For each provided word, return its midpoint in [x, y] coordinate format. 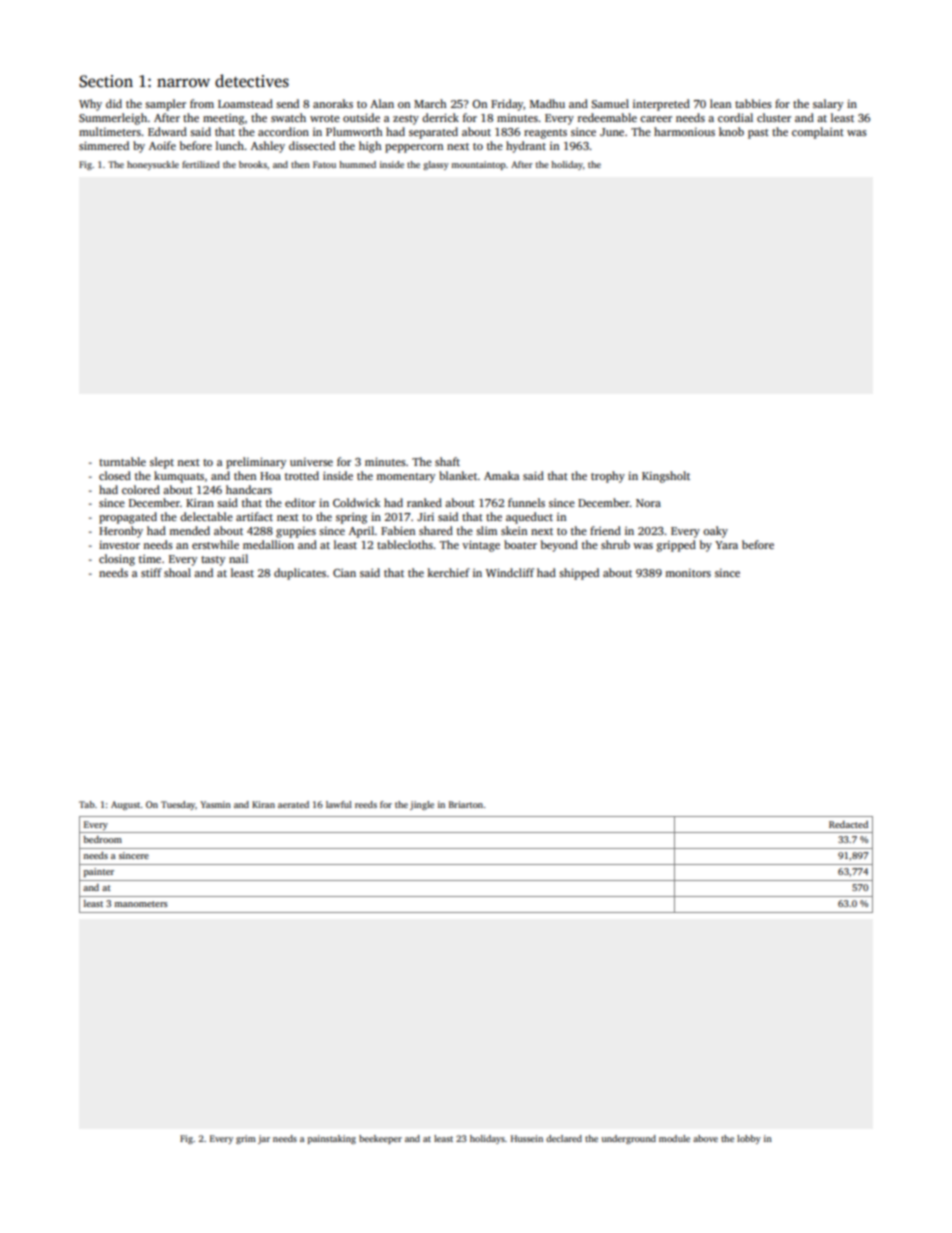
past [758, 134]
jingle [422, 805]
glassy [436, 165]
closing [117, 560]
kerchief [448, 572]
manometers [141, 904]
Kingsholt [666, 477]
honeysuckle [153, 165]
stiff [151, 572]
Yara [726, 545]
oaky [715, 532]
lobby [749, 1139]
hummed [357, 164]
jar [264, 1139]
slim [486, 530]
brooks [253, 164]
